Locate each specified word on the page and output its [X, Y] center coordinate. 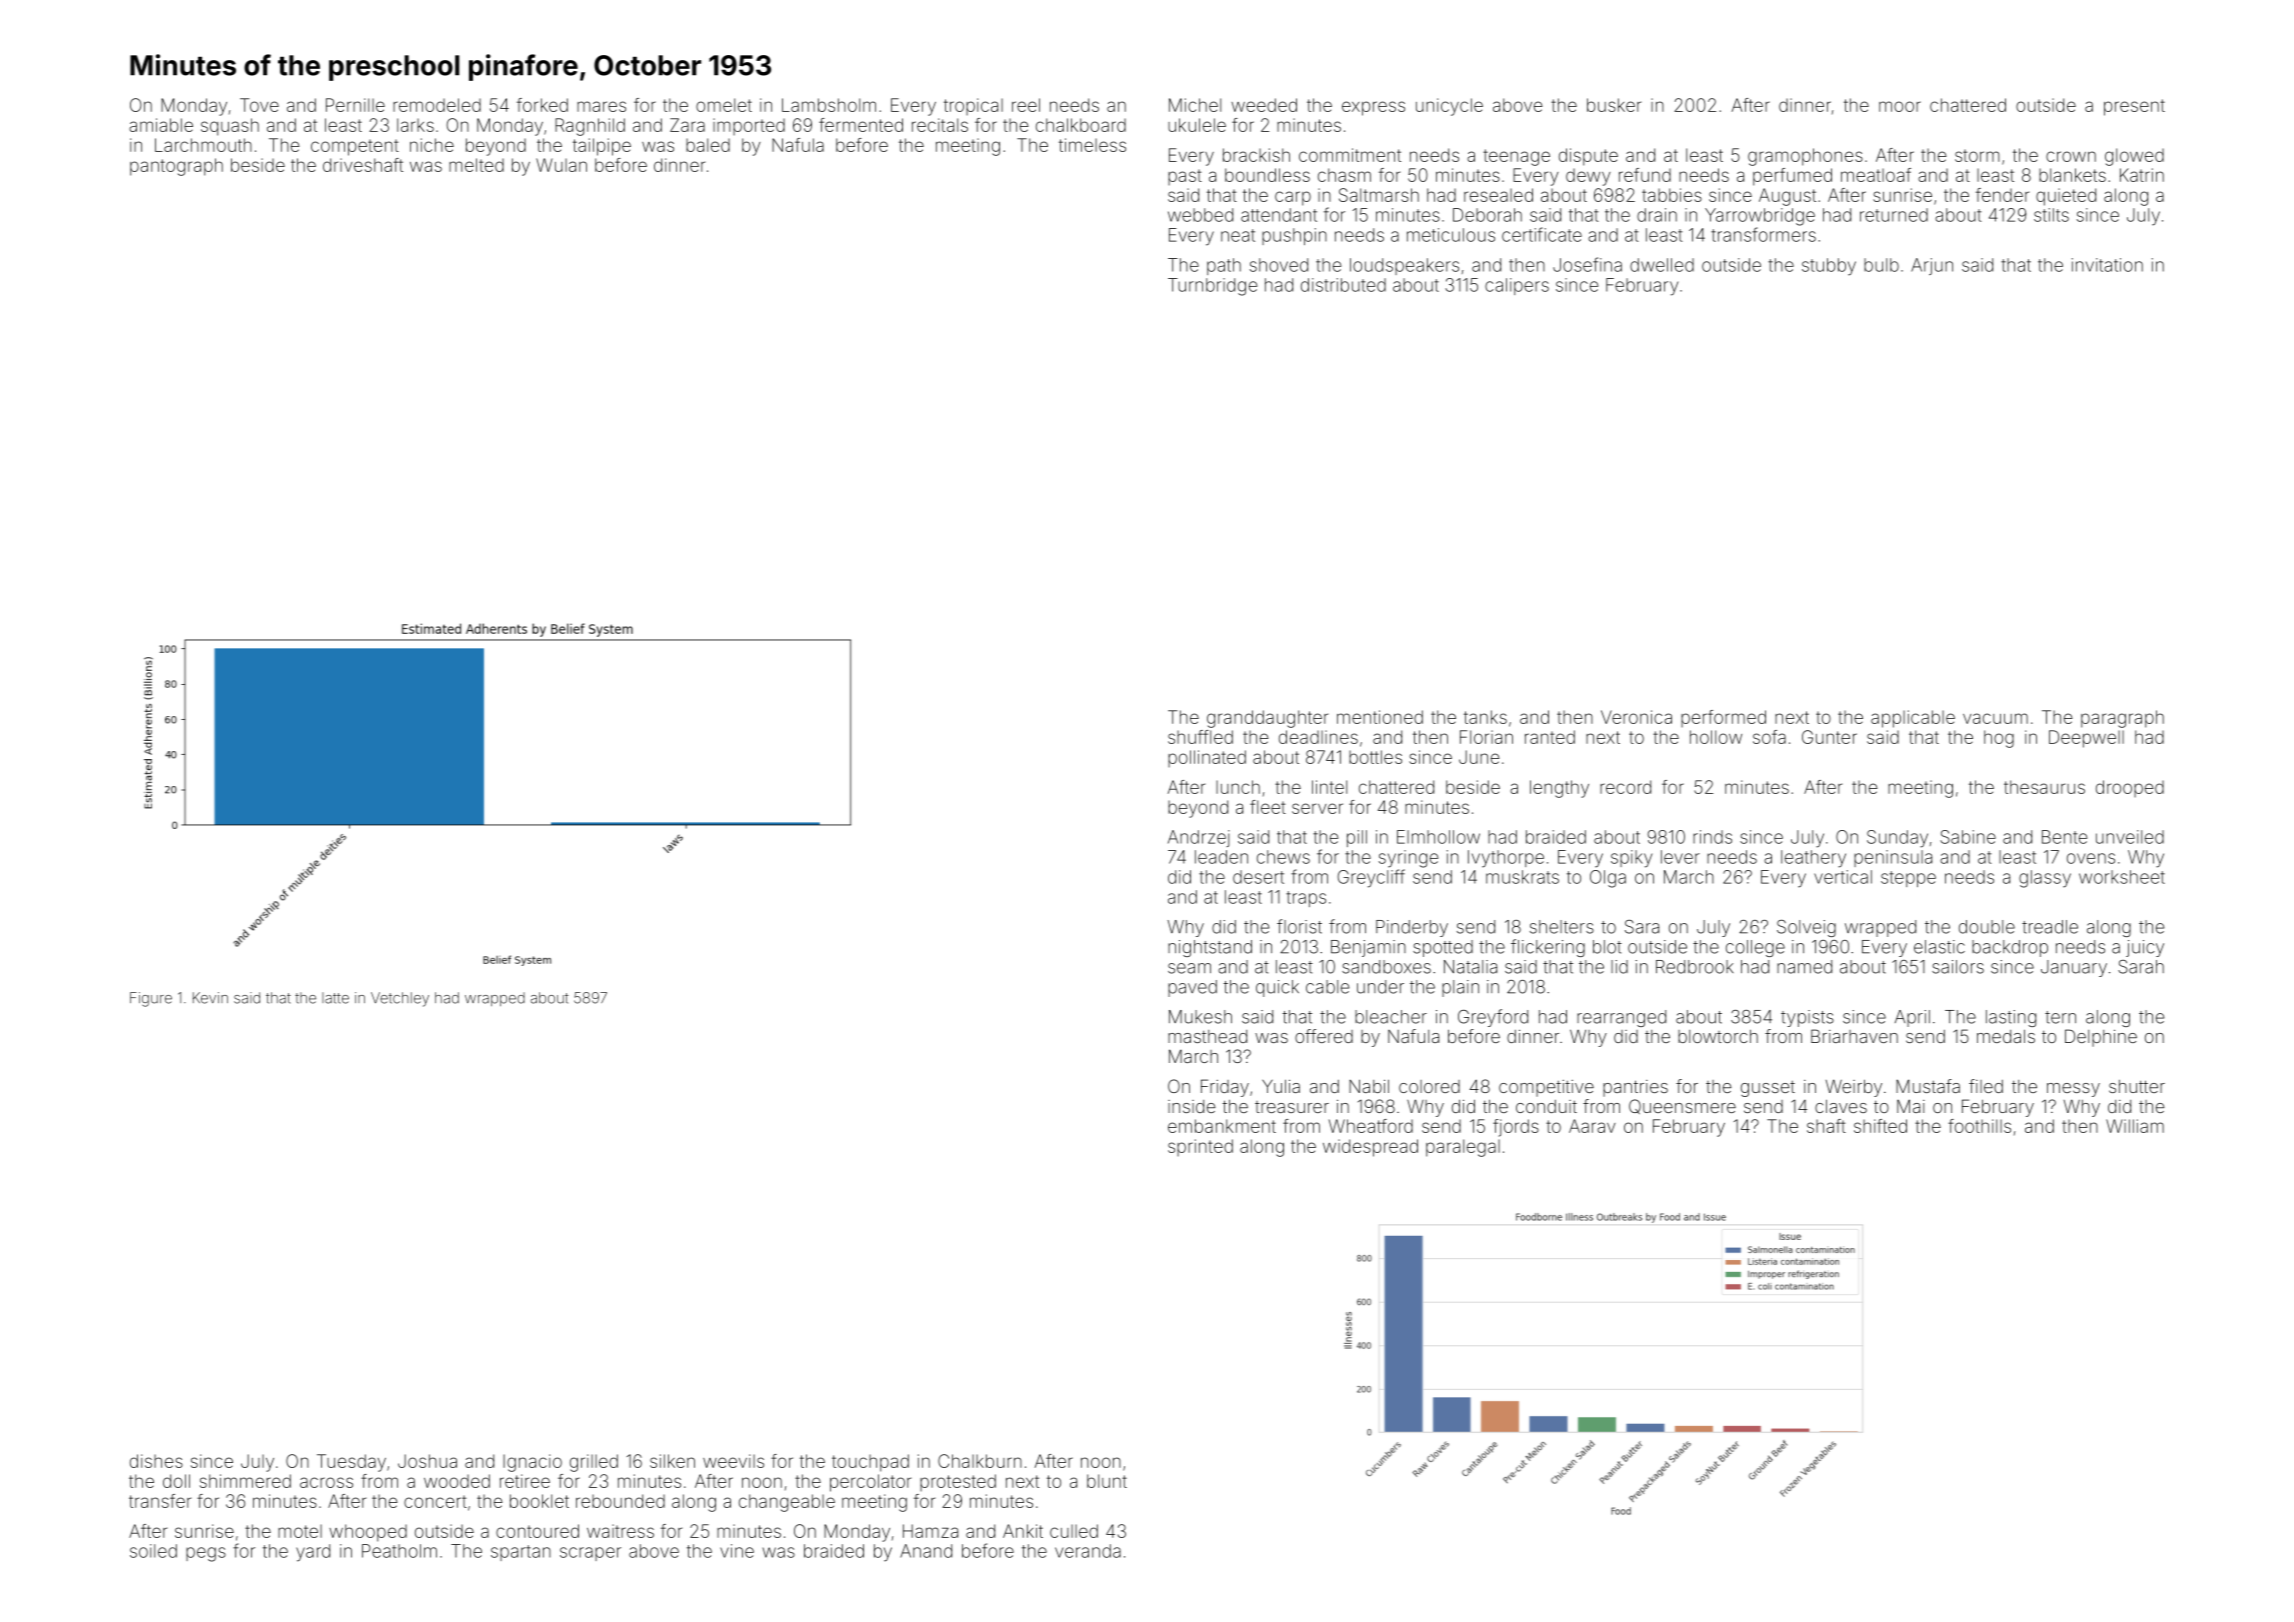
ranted [1550, 737]
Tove [259, 105]
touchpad [870, 1463]
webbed [1200, 215]
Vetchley [400, 999]
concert [435, 1502]
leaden [1221, 857]
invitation [2107, 265]
